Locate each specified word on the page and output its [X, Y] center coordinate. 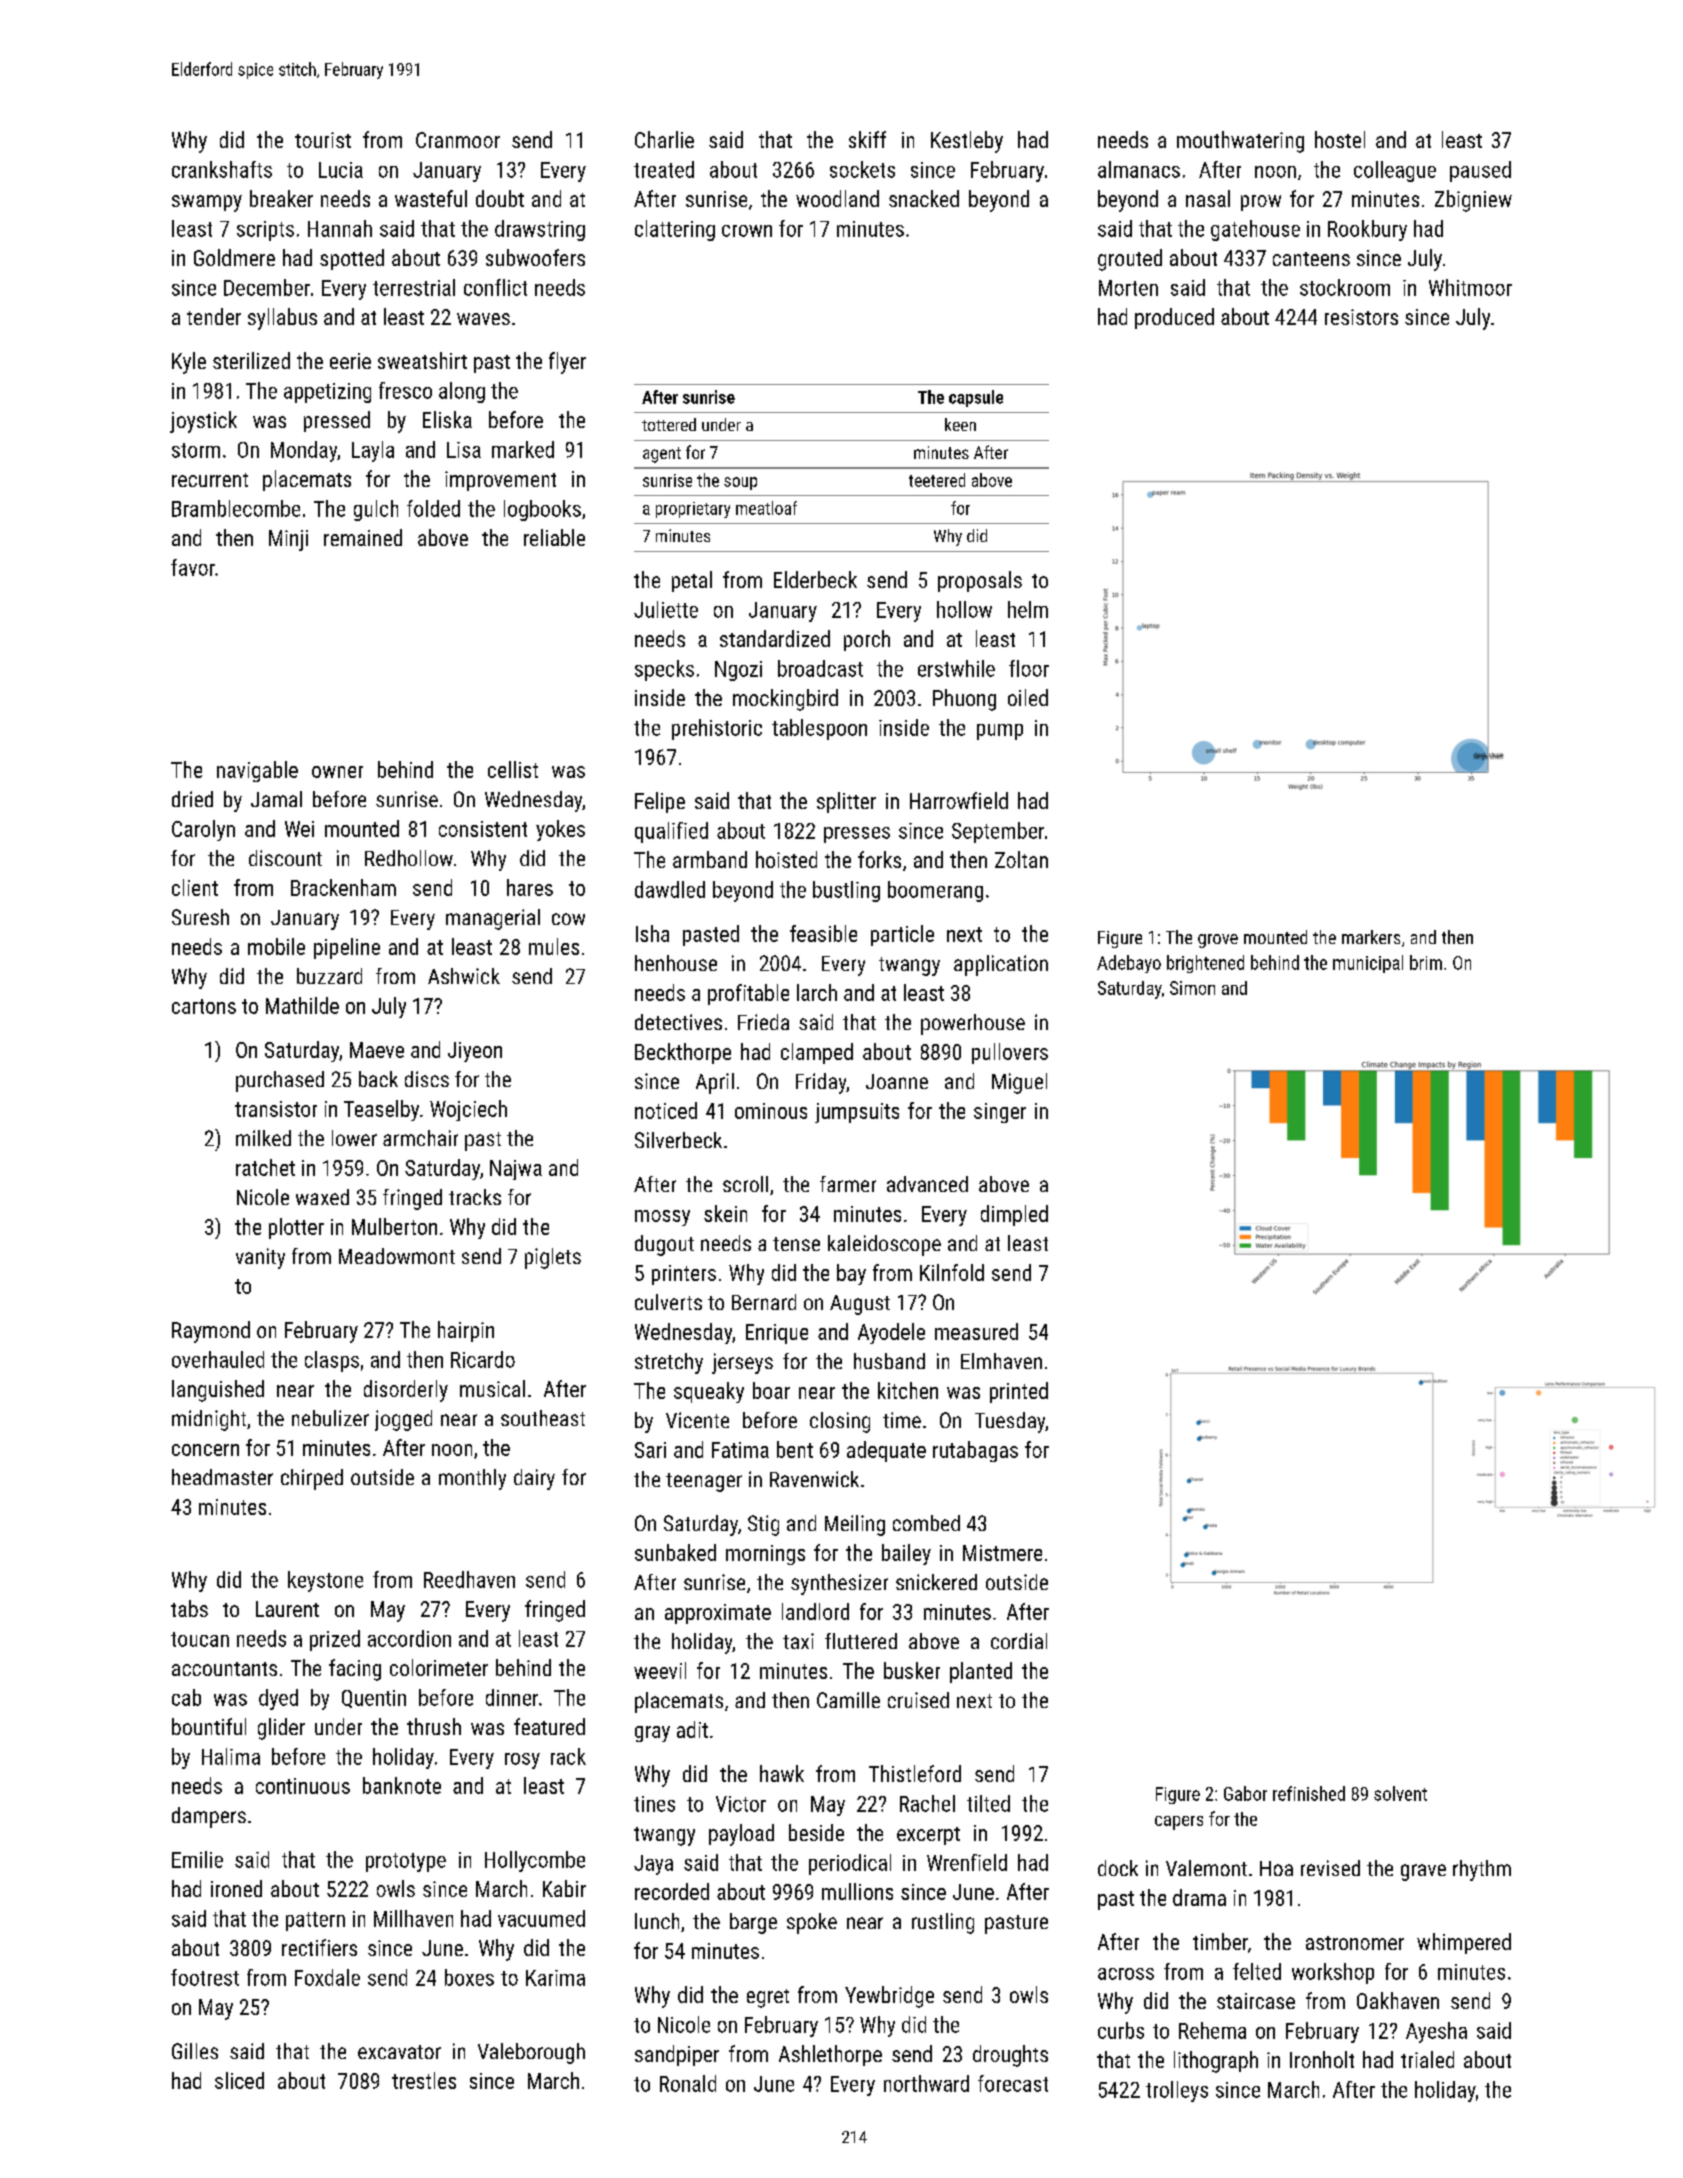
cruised [918, 1700]
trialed [1427, 2059]
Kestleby [967, 142]
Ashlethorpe [830, 2055]
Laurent [287, 1609]
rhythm [1482, 1870]
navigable [257, 771]
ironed [236, 1888]
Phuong [964, 700]
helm [1028, 609]
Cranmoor [458, 140]
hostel [1340, 139]
